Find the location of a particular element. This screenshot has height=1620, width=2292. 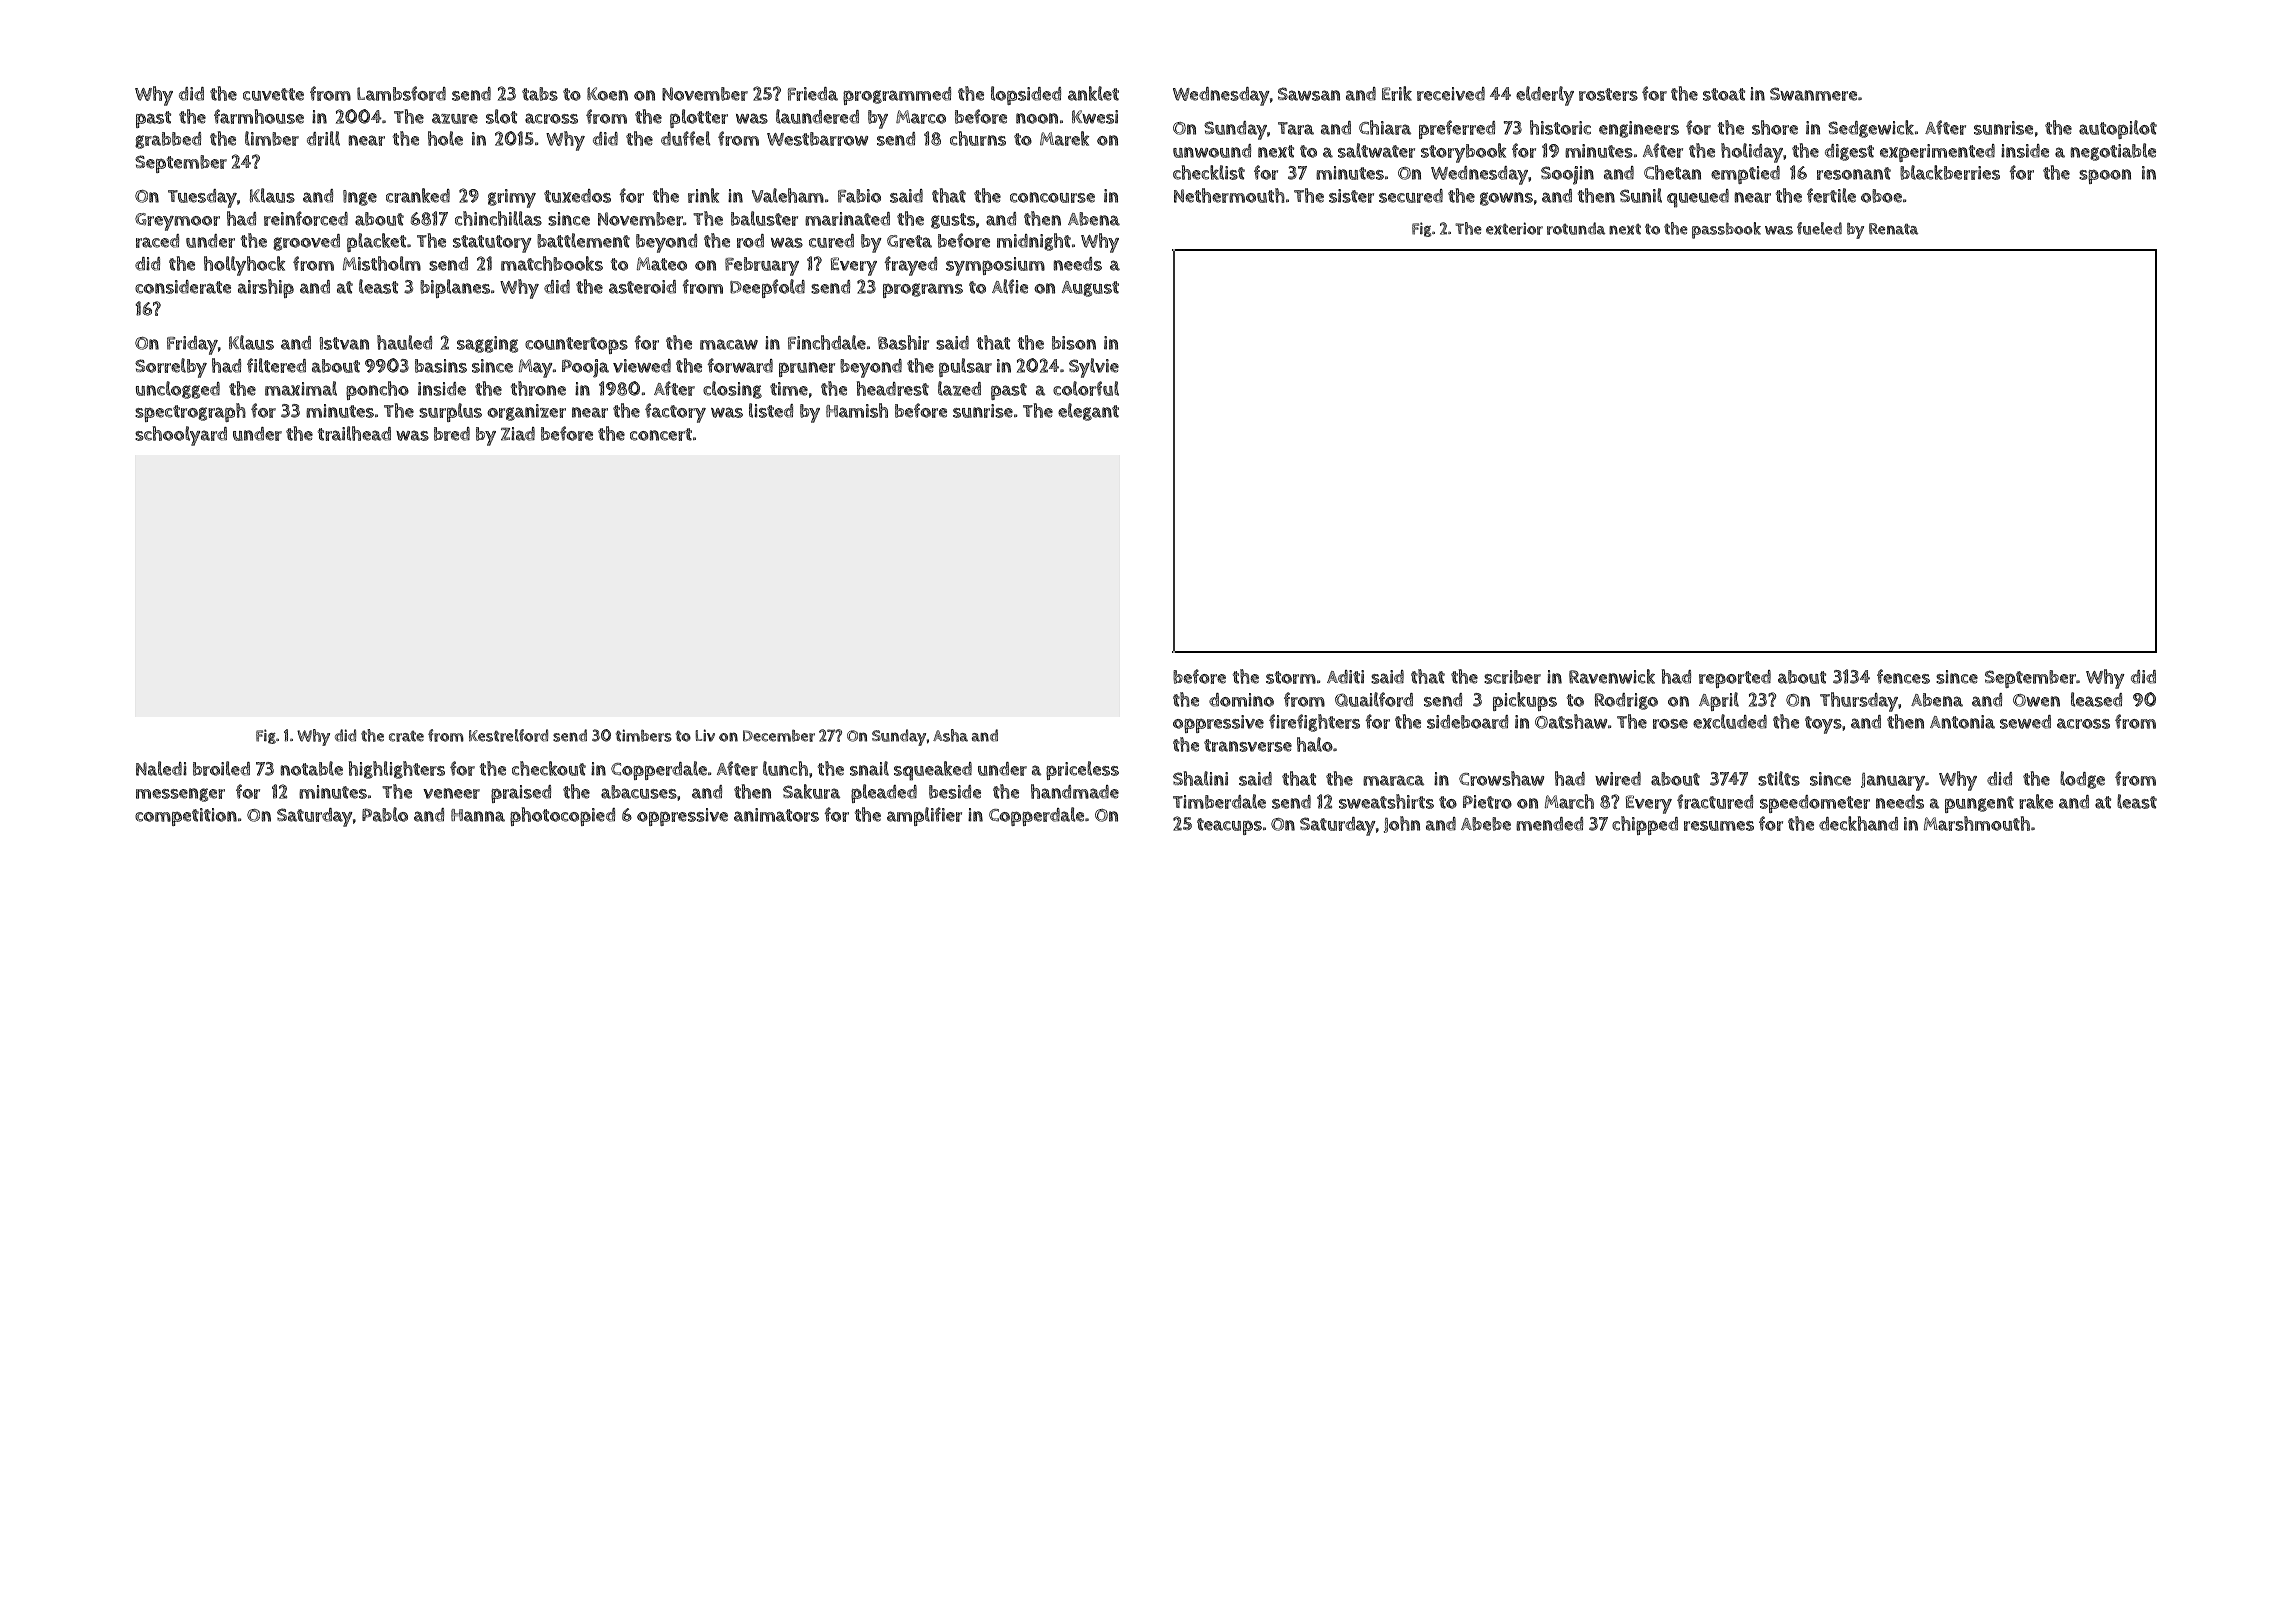

programmed is located at coordinates (897, 96).
